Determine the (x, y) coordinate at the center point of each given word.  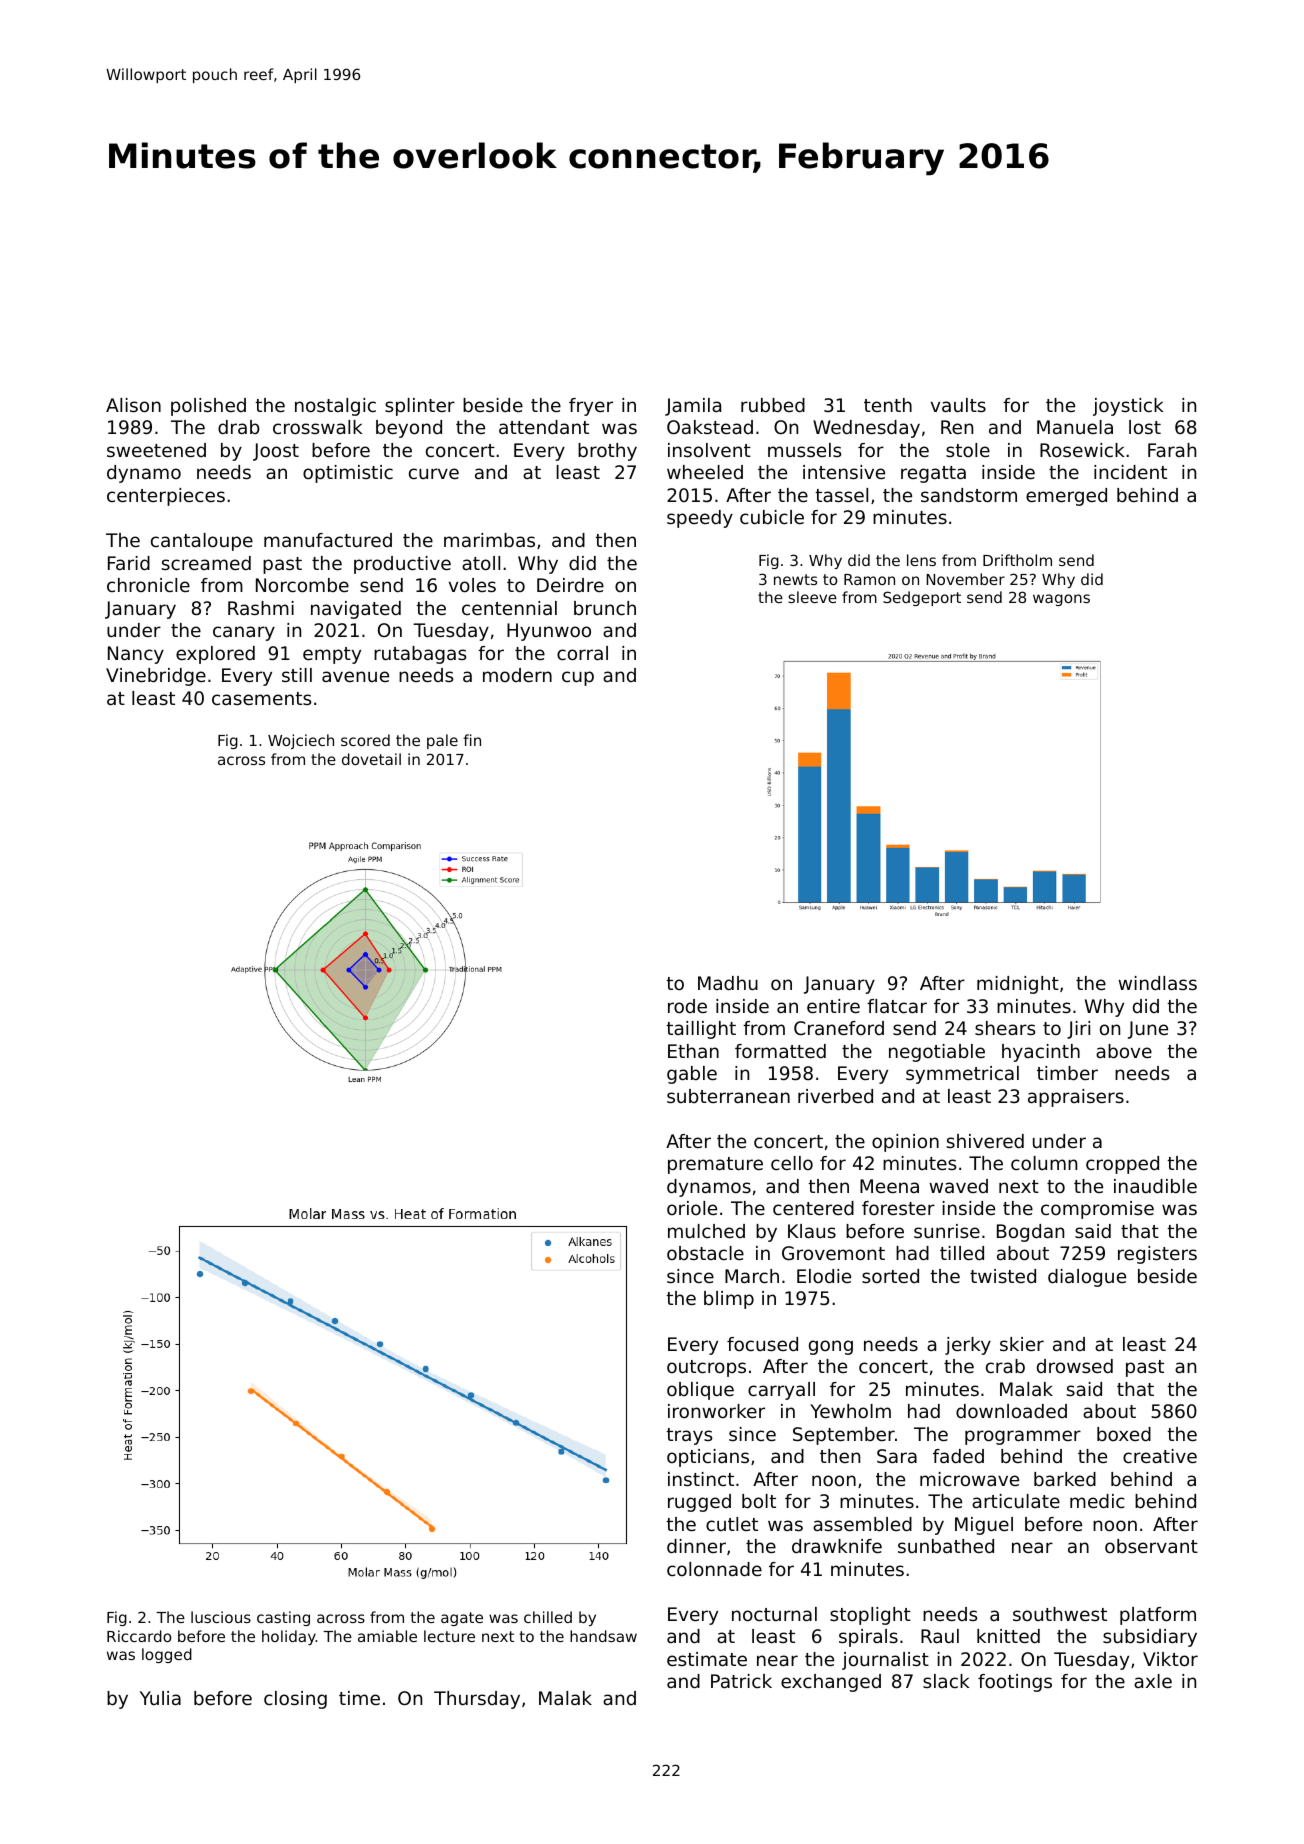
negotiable (937, 1053)
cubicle (772, 517)
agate (462, 1619)
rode (687, 1006)
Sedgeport (922, 598)
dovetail (371, 759)
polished (208, 407)
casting (283, 1618)
